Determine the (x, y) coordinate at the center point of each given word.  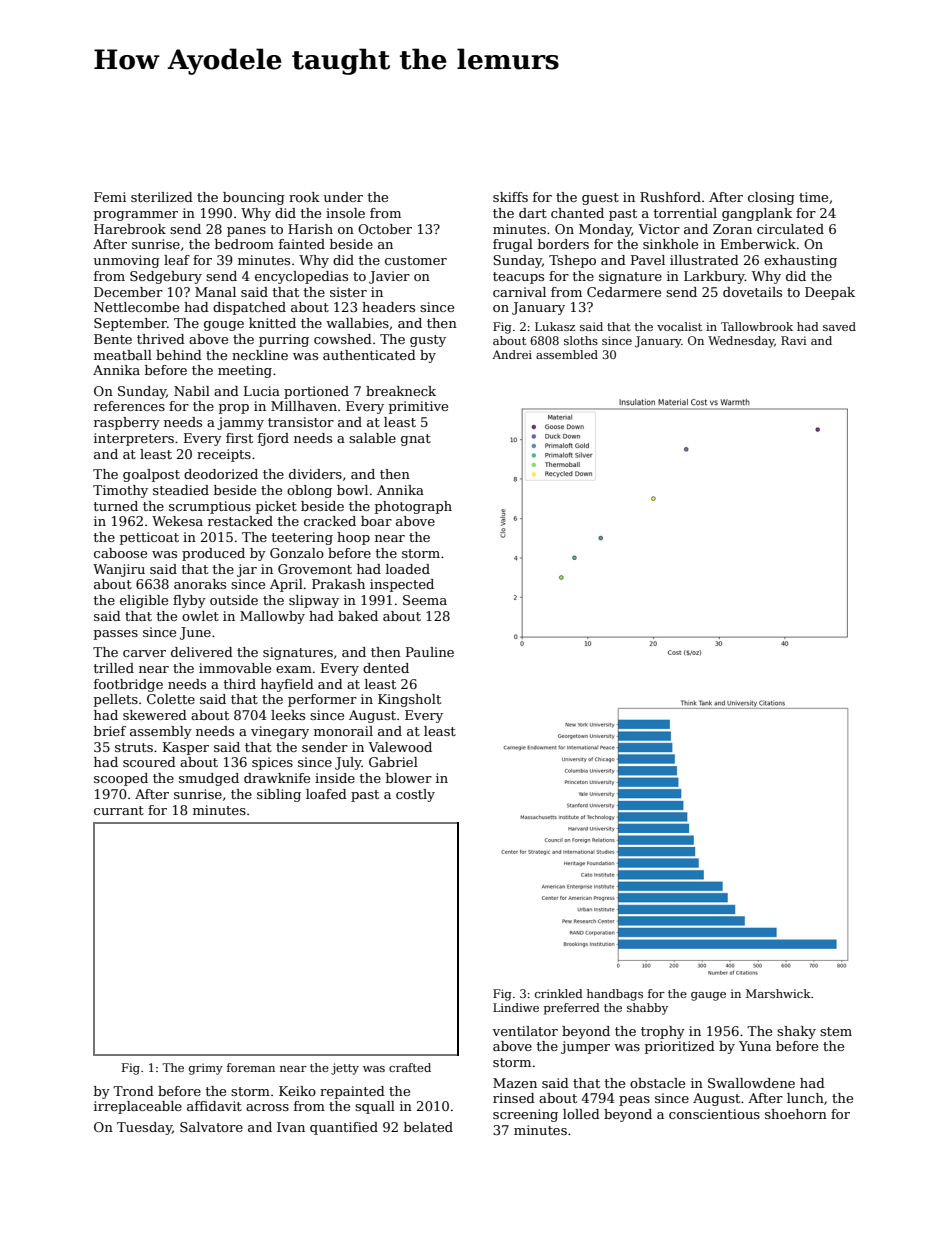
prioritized (680, 1047)
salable (372, 438)
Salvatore (211, 1127)
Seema (425, 600)
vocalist (679, 326)
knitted (272, 323)
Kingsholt (409, 700)
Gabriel (393, 762)
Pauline (430, 652)
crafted (410, 1067)
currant (119, 810)
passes (116, 635)
